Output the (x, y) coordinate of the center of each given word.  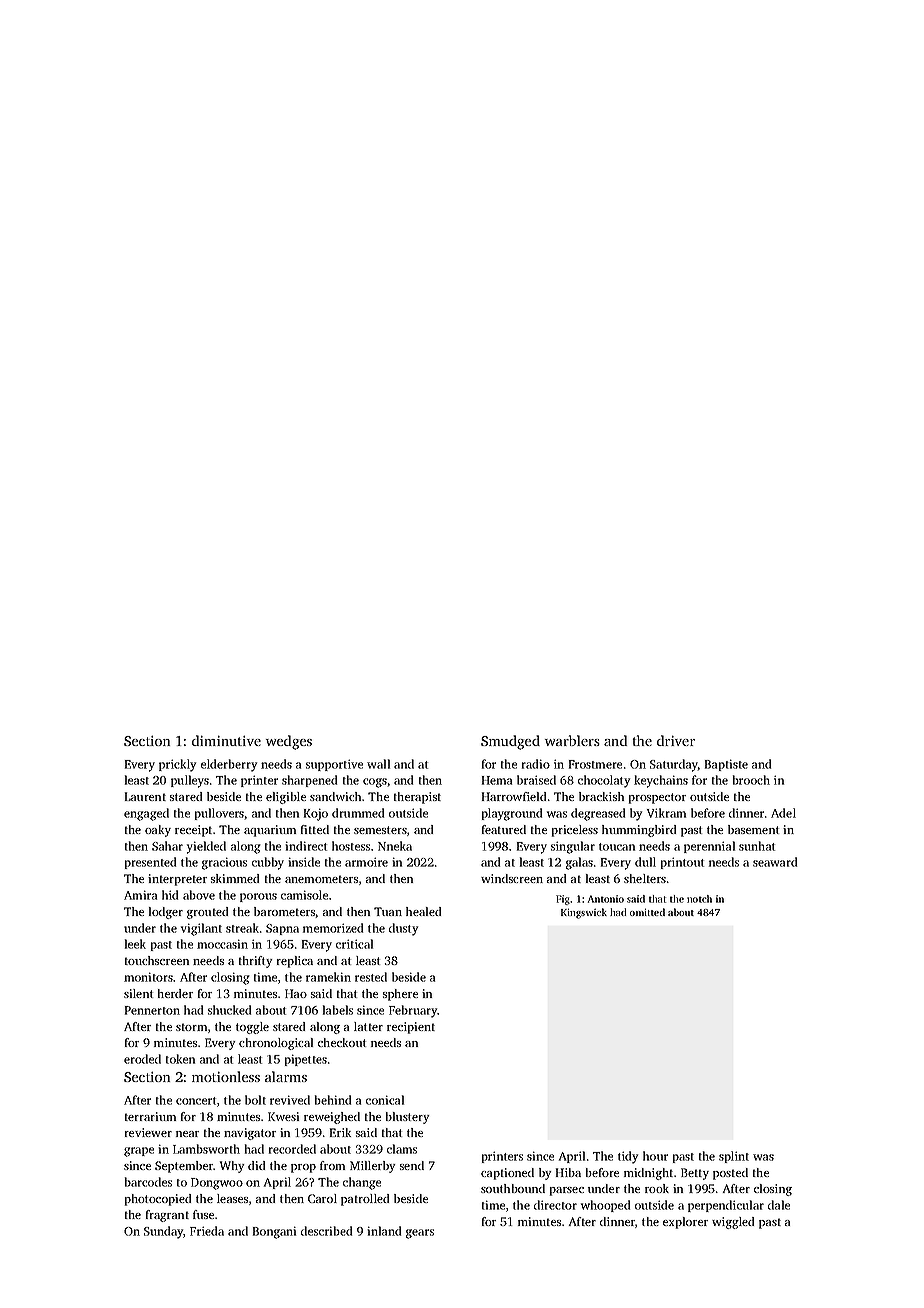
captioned (507, 1174)
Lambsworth (206, 1149)
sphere (400, 995)
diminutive (226, 740)
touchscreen (157, 960)
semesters (380, 830)
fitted (315, 829)
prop (303, 1168)
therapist (417, 798)
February (413, 1011)
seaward (775, 862)
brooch (751, 780)
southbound (513, 1188)
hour (655, 1156)
